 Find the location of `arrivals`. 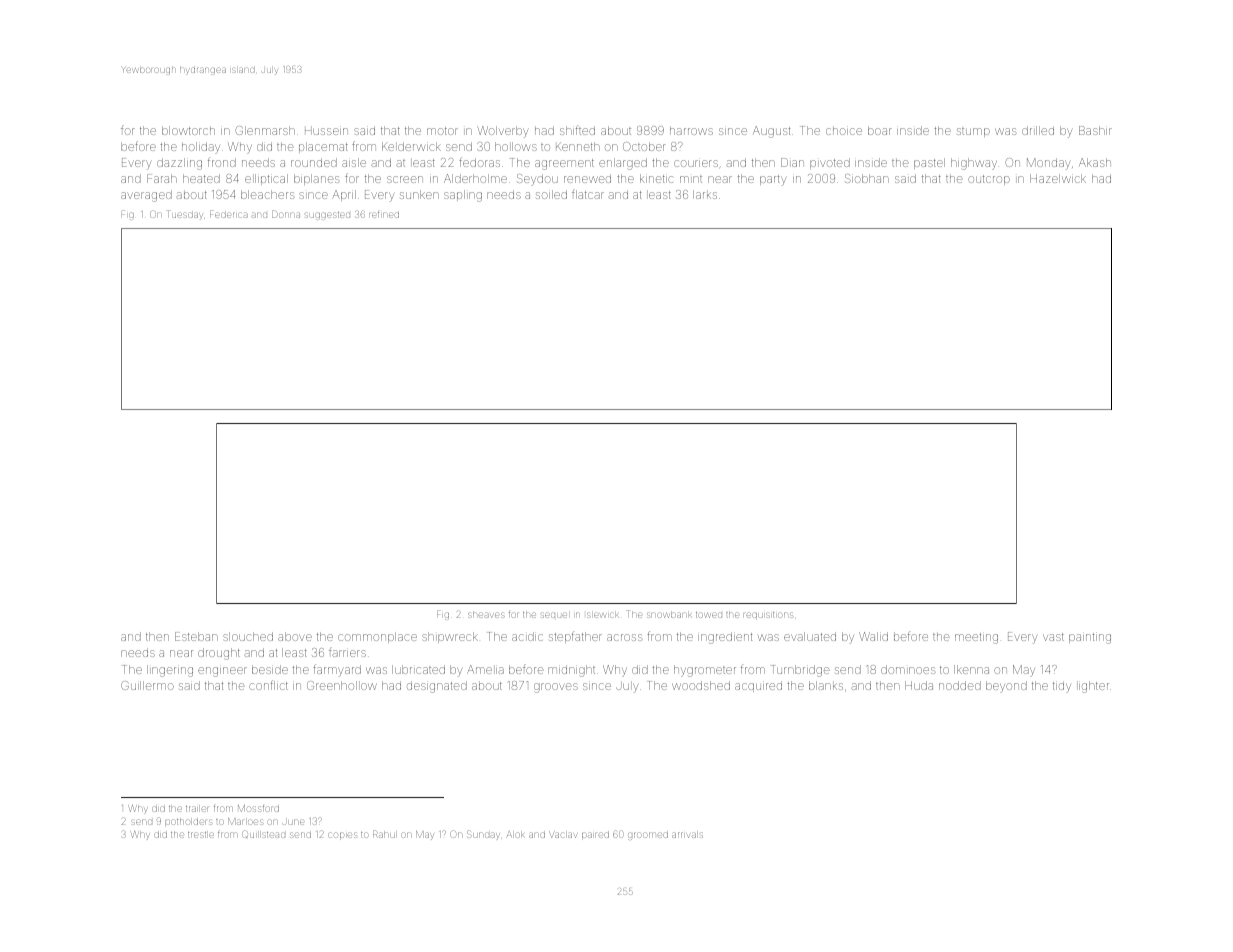

arrivals is located at coordinates (687, 835).
